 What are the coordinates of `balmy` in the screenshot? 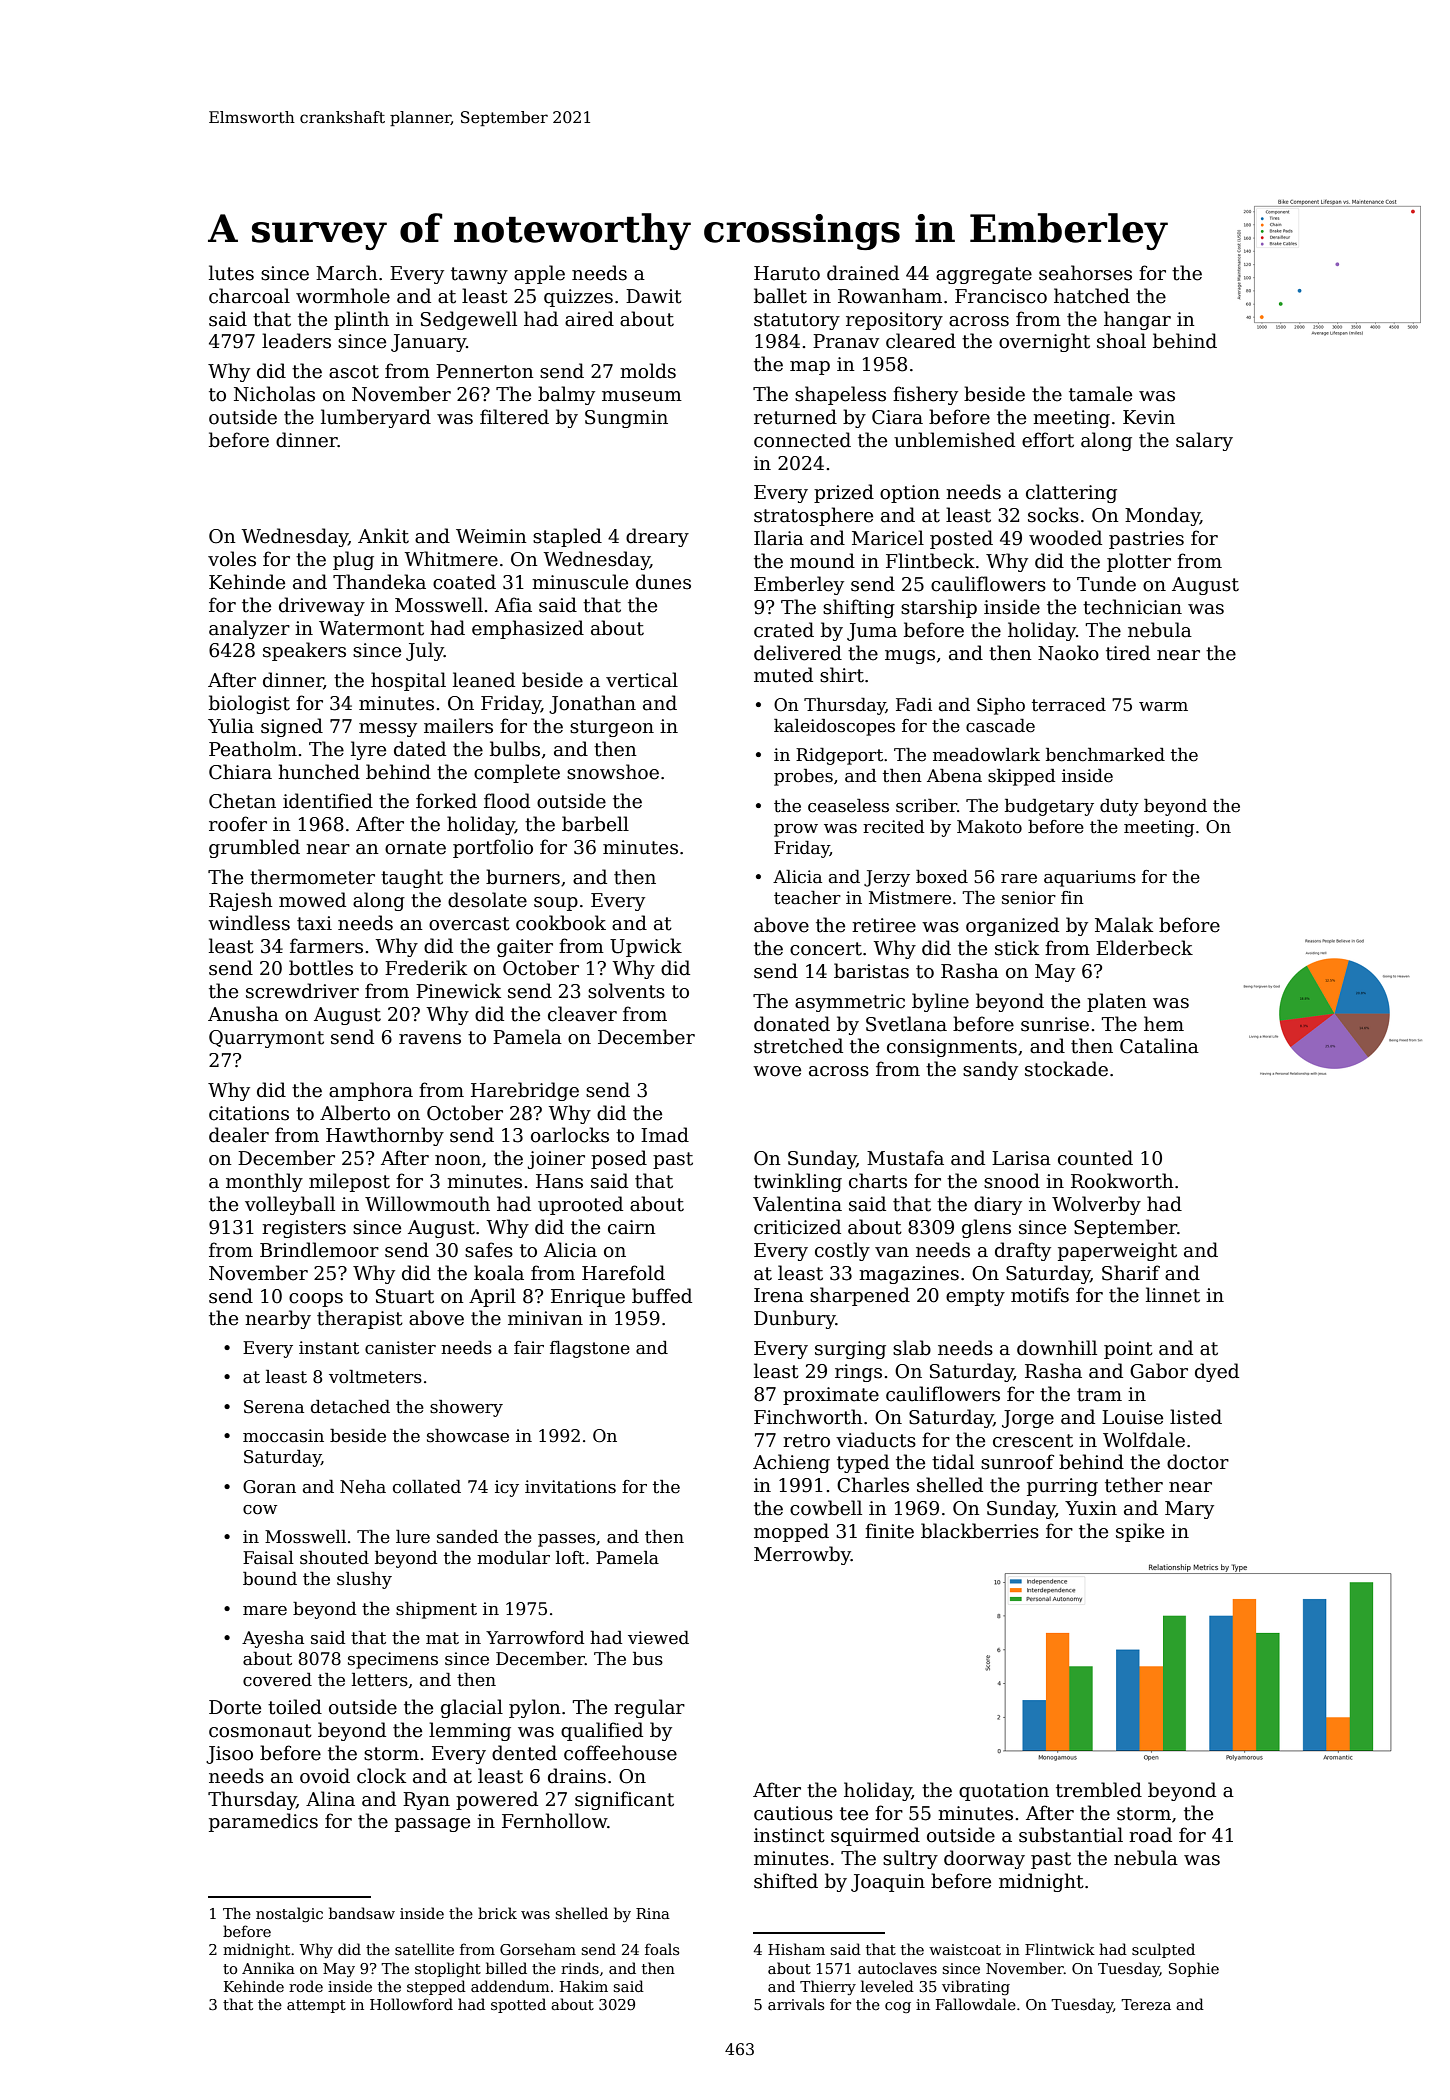 It's located at (566, 395).
